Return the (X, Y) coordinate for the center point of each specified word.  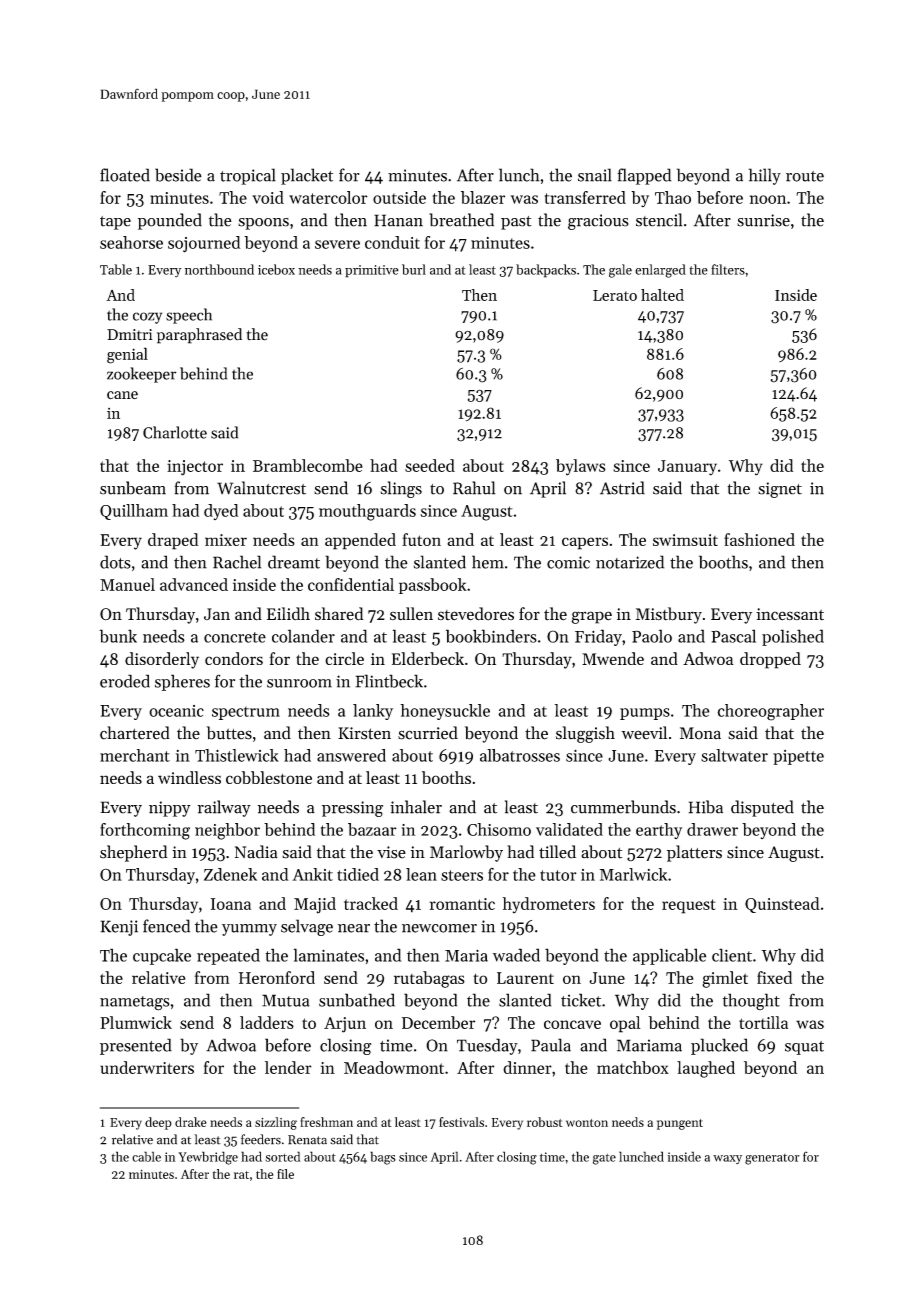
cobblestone (269, 777)
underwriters (147, 1067)
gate (604, 1159)
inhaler (416, 807)
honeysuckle (445, 712)
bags (383, 1158)
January (687, 468)
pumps (645, 714)
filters (728, 269)
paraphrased (199, 336)
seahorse (131, 242)
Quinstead (782, 905)
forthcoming (145, 831)
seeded (430, 465)
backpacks (546, 271)
